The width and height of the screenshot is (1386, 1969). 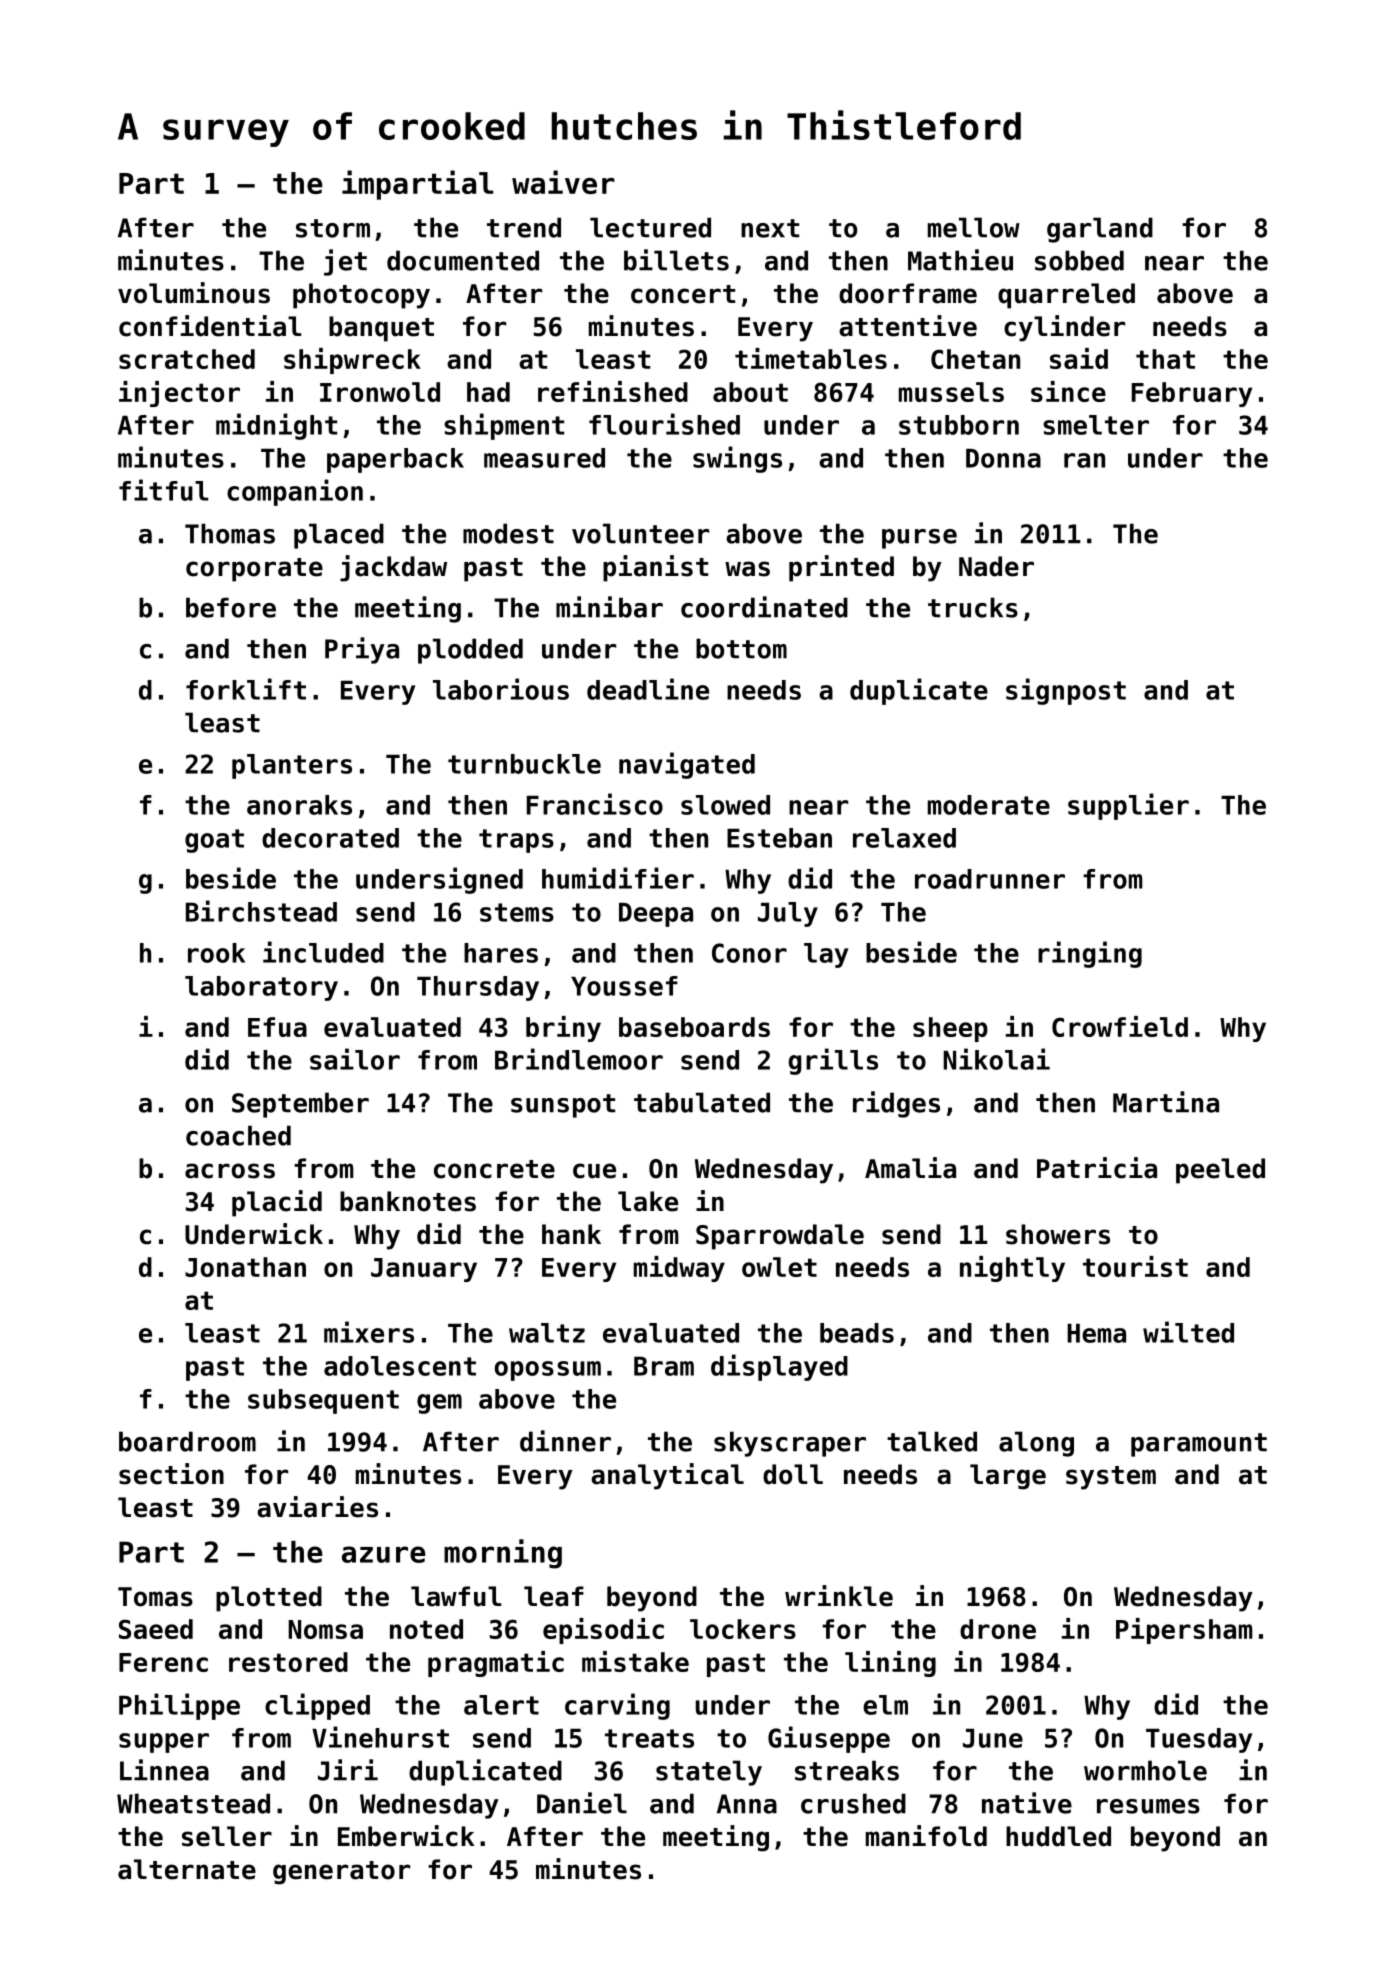 I want to click on waiver, so click(x=563, y=182).
